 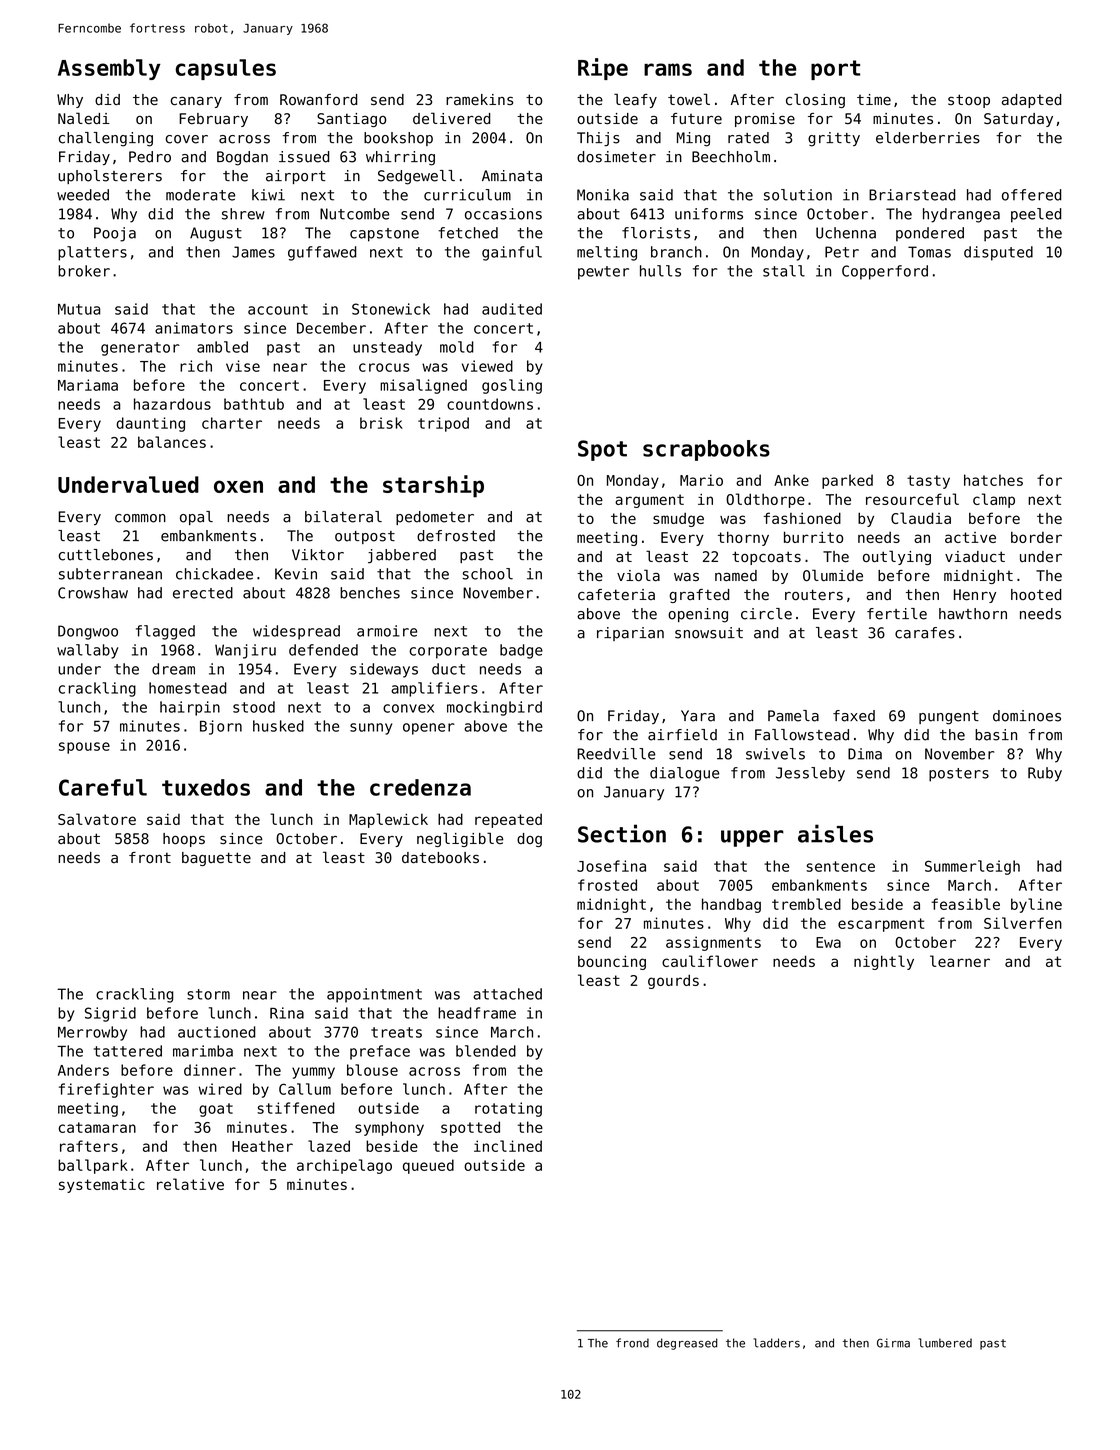 I want to click on pedometer, so click(x=435, y=518).
